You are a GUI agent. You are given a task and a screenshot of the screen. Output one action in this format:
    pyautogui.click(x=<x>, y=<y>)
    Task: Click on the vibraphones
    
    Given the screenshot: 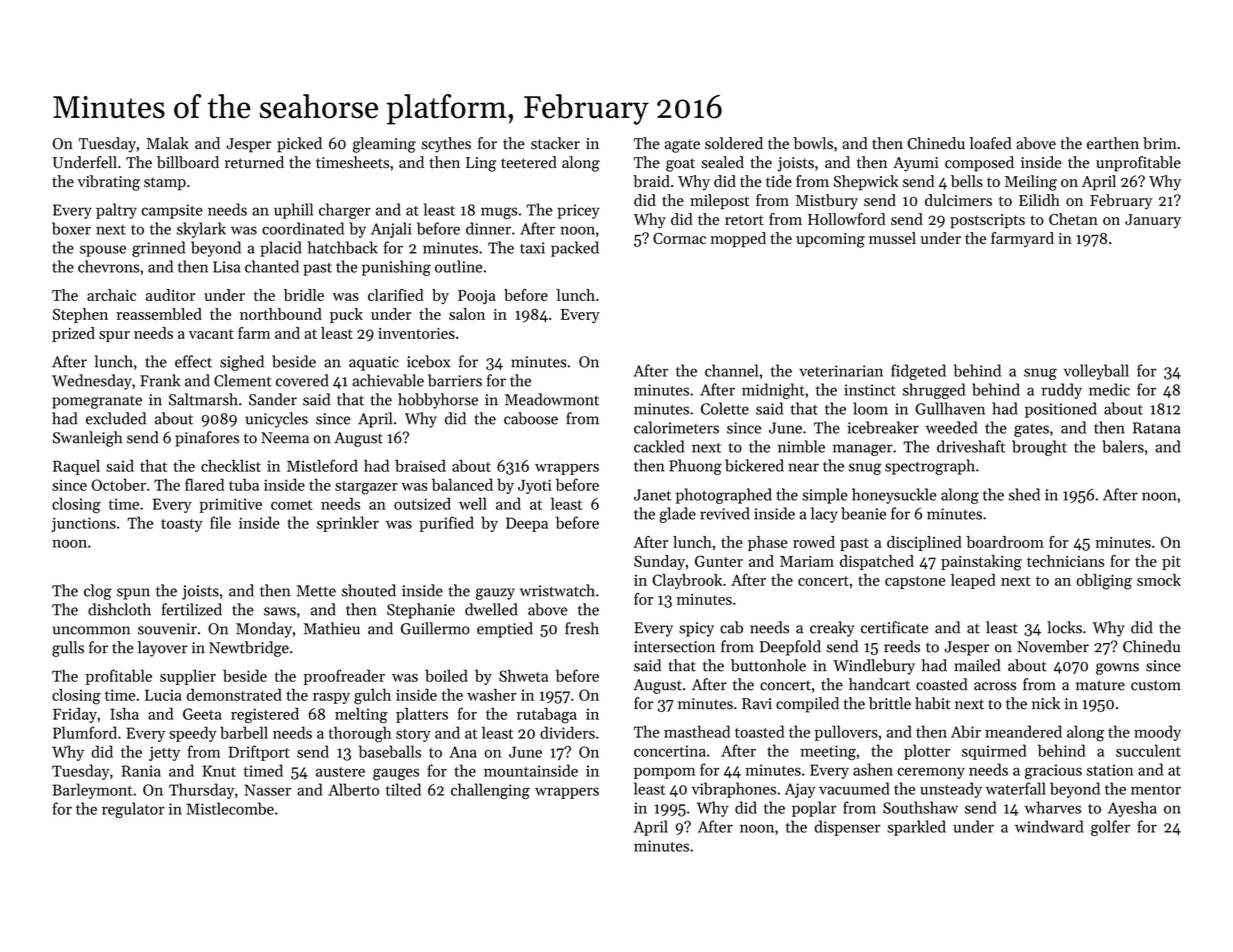 What is the action you would take?
    pyautogui.click(x=734, y=790)
